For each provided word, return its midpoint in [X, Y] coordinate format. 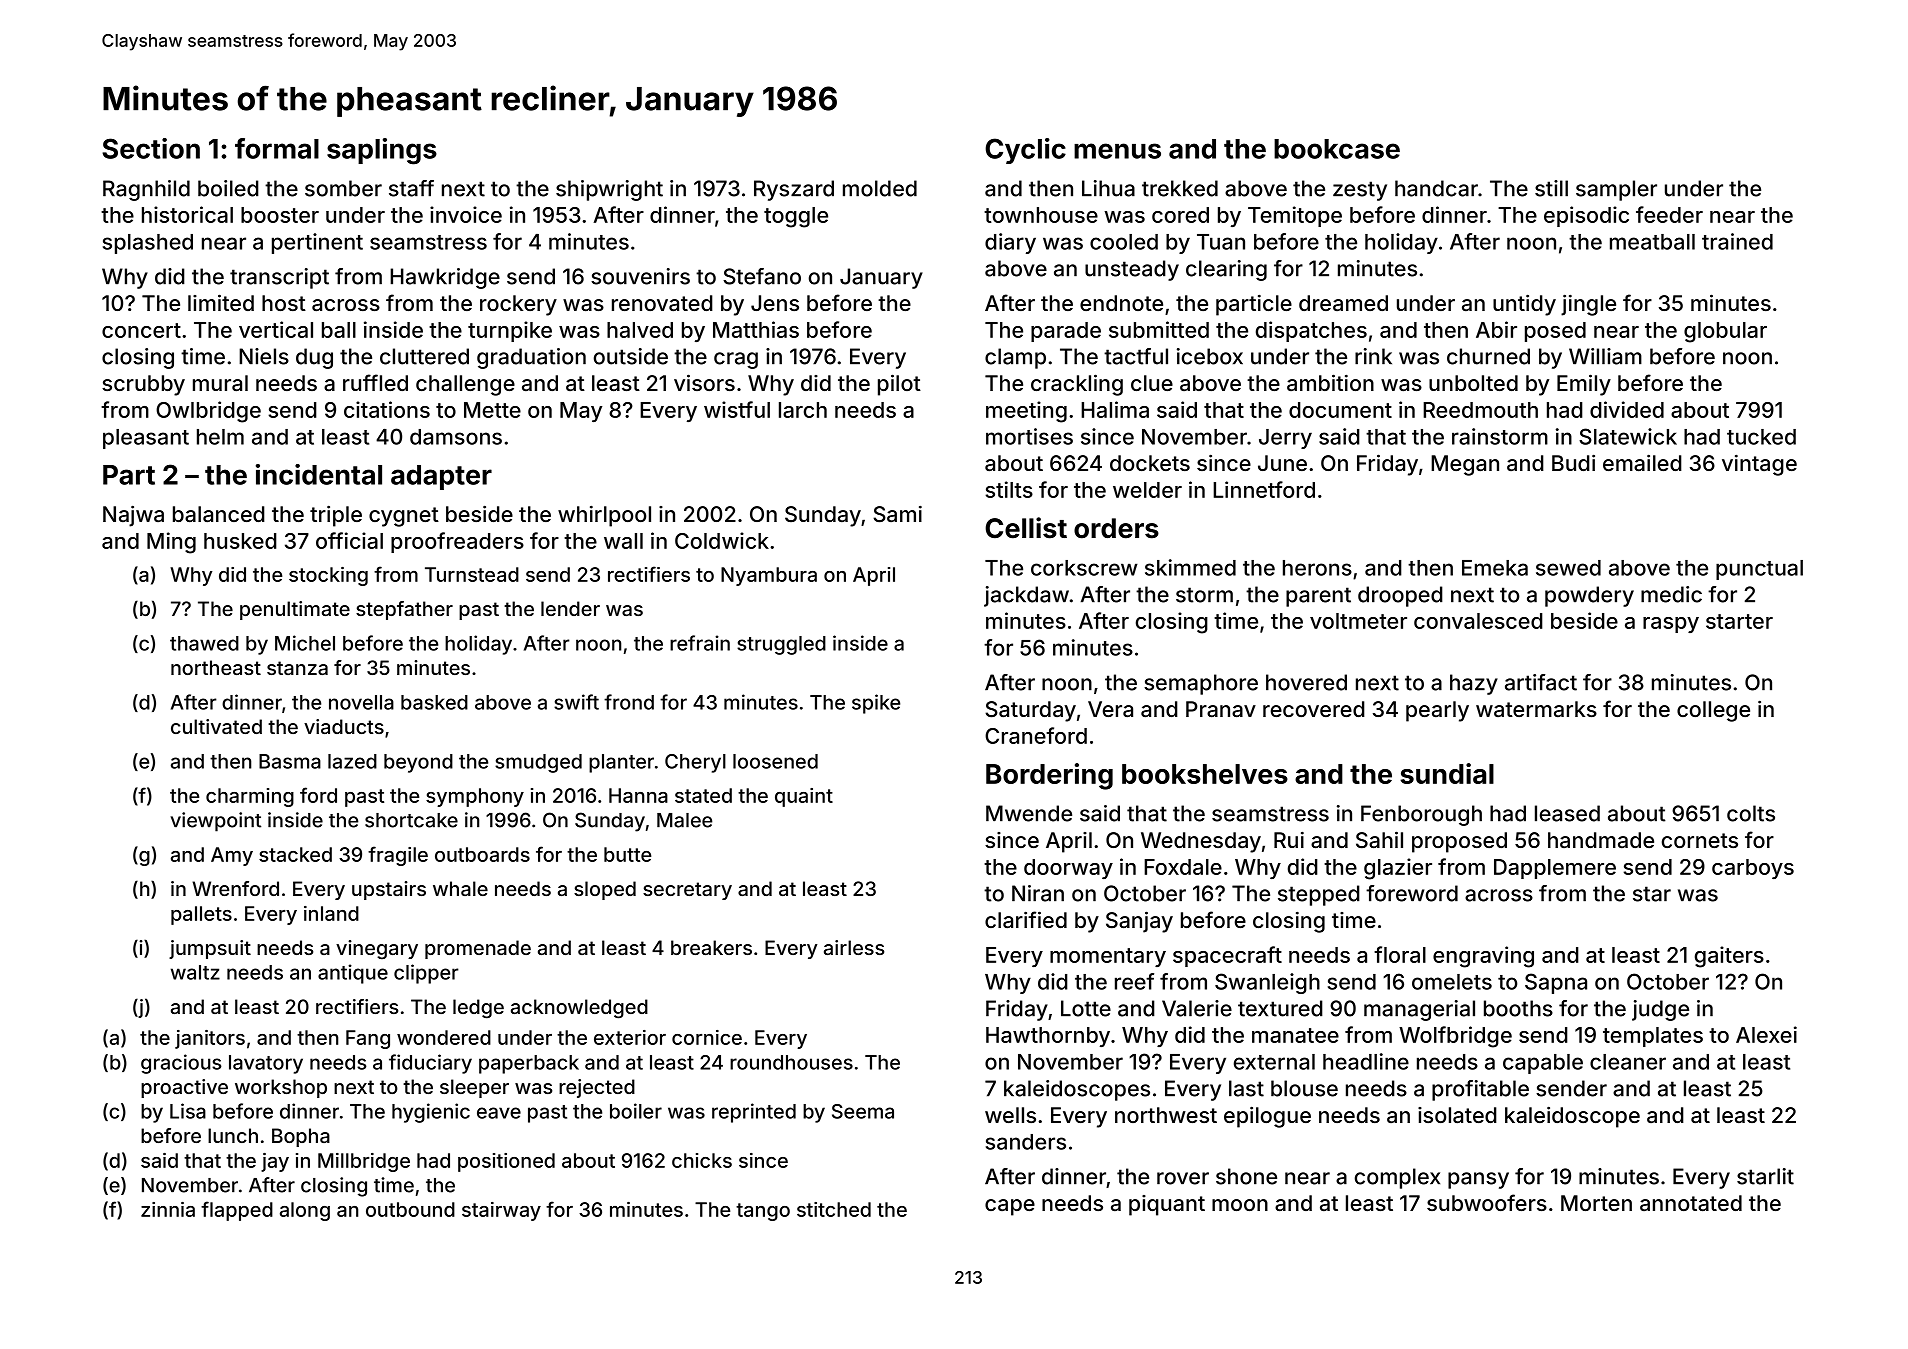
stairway [501, 1211]
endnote [1121, 303]
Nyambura [769, 576]
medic [1671, 594]
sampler [1616, 190]
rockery [518, 305]
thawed [204, 643]
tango [763, 1212]
